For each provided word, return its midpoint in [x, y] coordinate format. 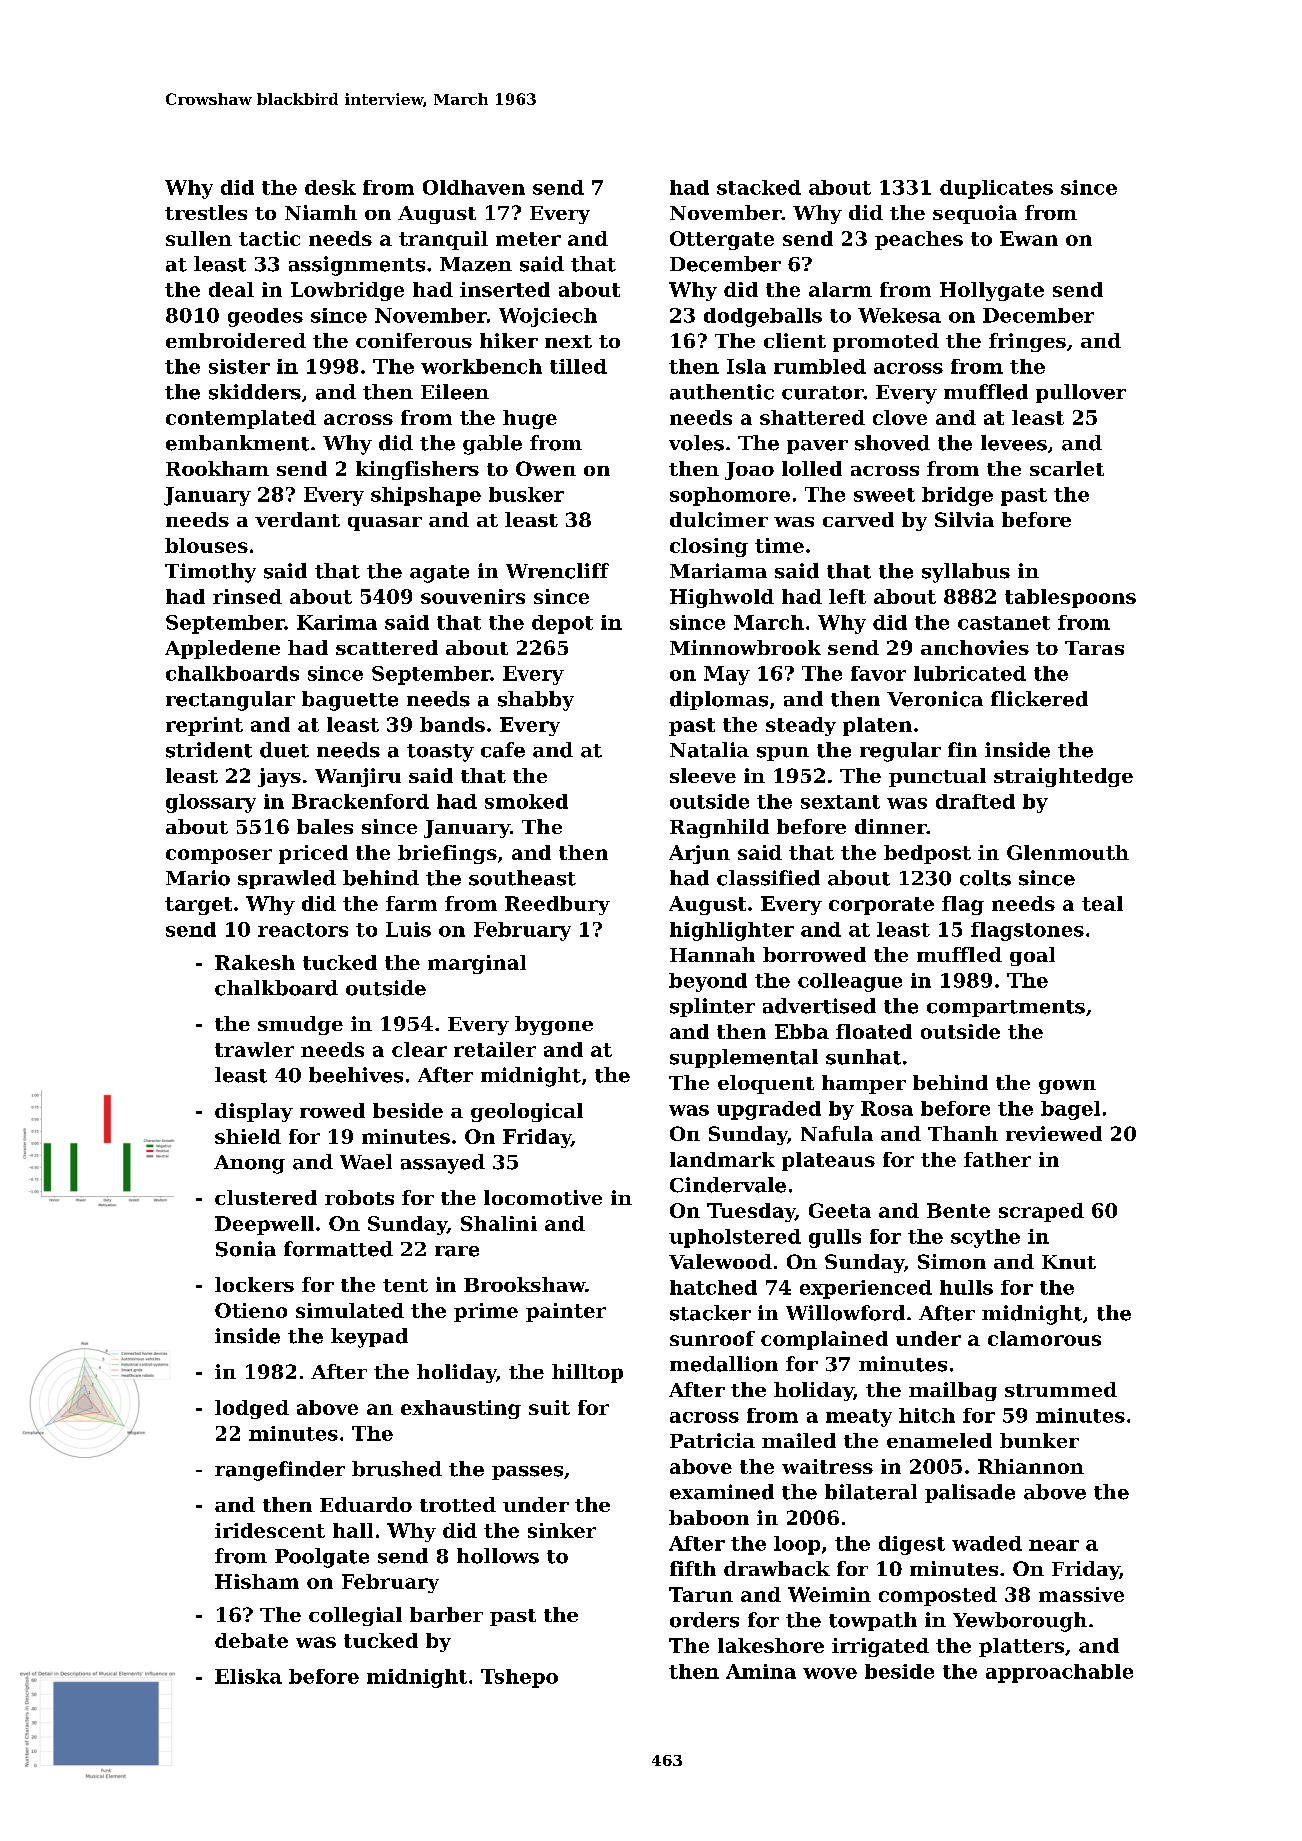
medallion [724, 1364]
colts [985, 878]
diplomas [719, 700]
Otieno [251, 1310]
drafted [975, 801]
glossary [211, 803]
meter [528, 239]
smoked [526, 801]
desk [330, 187]
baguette [350, 701]
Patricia [712, 1440]
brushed [397, 1469]
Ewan [1029, 238]
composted [938, 1596]
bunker [1039, 1440]
